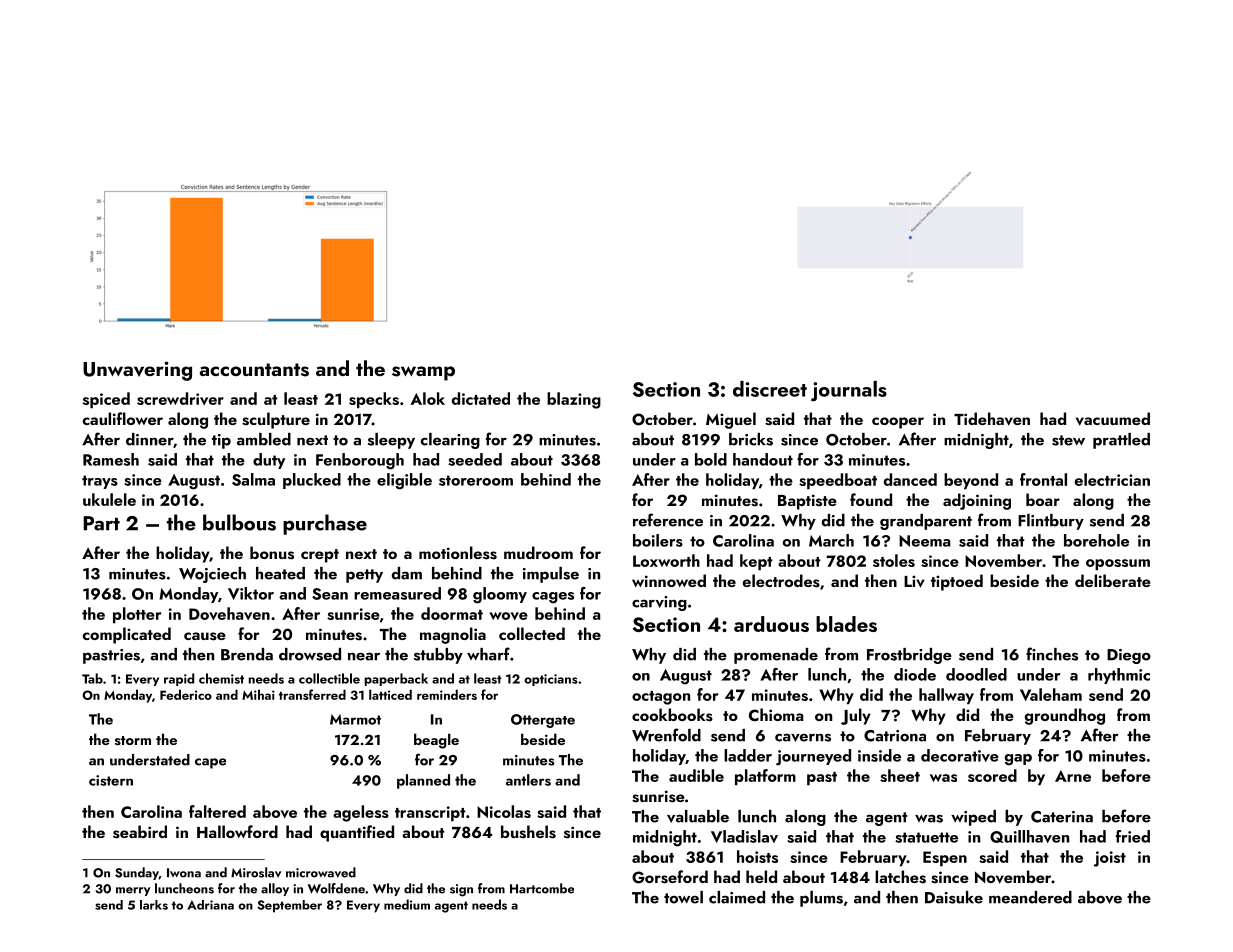 The width and height of the page is (1233, 952). Describe the element at coordinates (992, 419) in the page. I see `Tidehaven` at that location.
